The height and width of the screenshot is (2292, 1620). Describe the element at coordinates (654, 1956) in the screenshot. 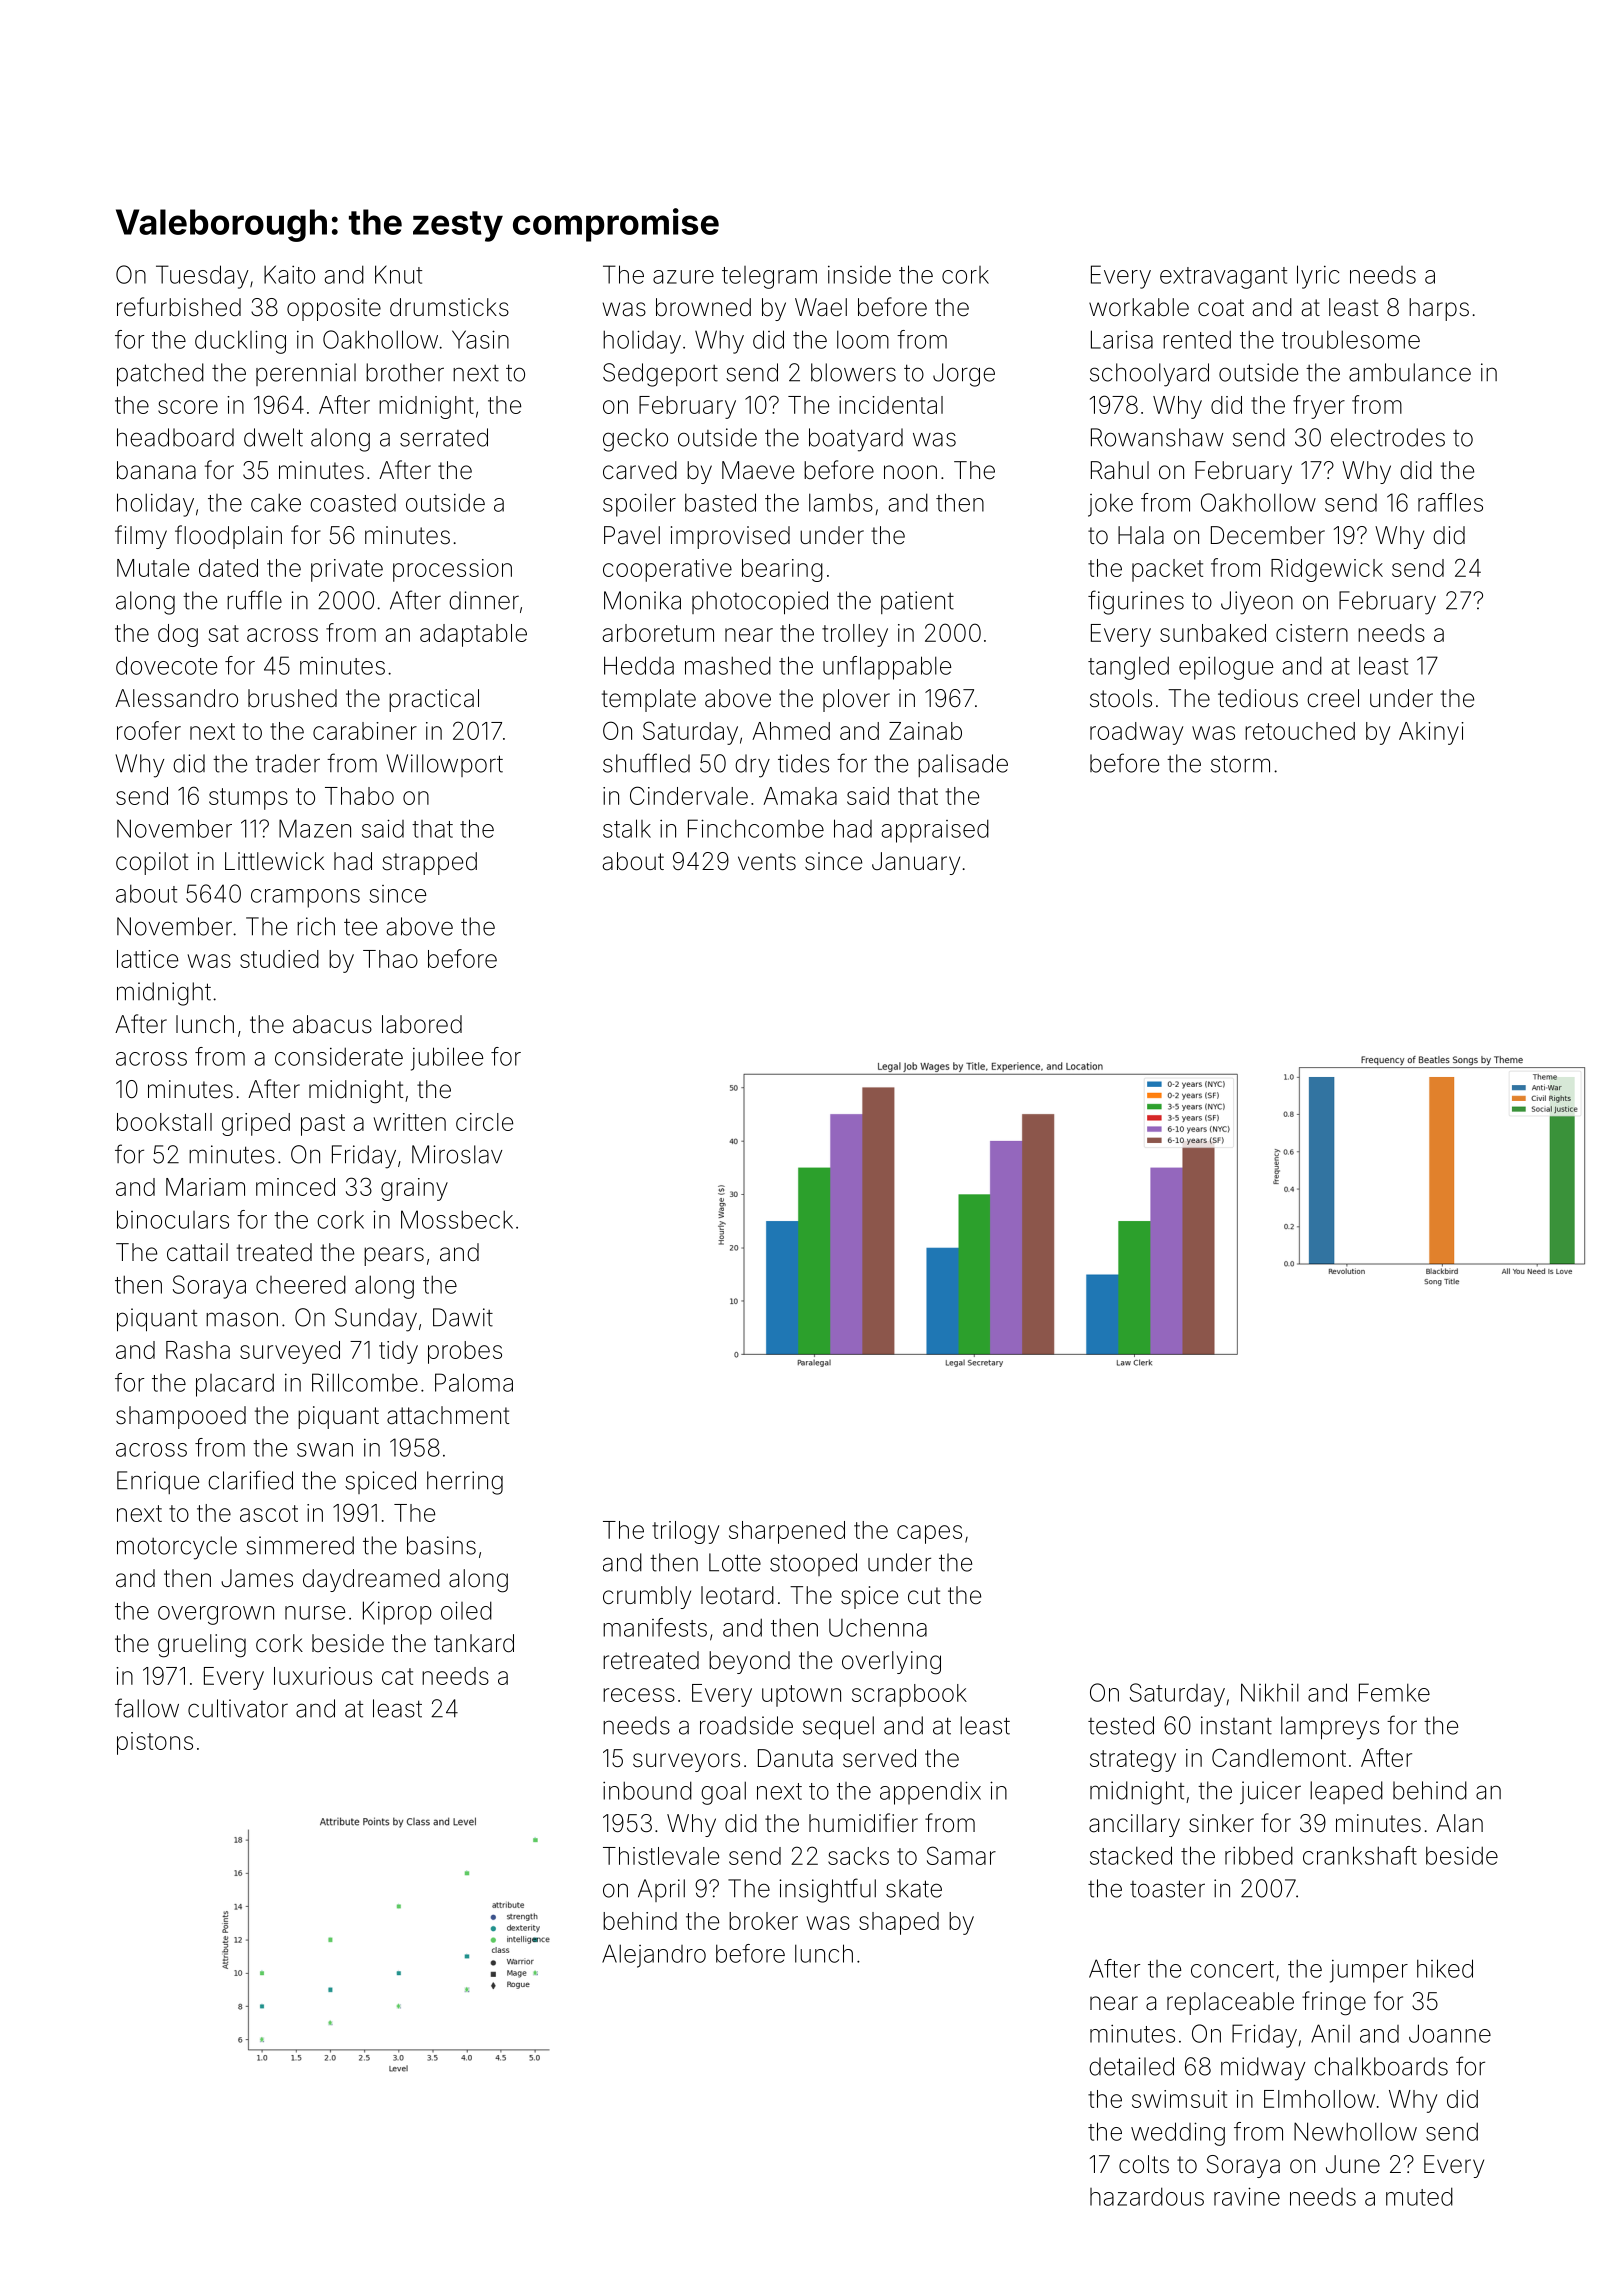

I see `Alejandro` at that location.
